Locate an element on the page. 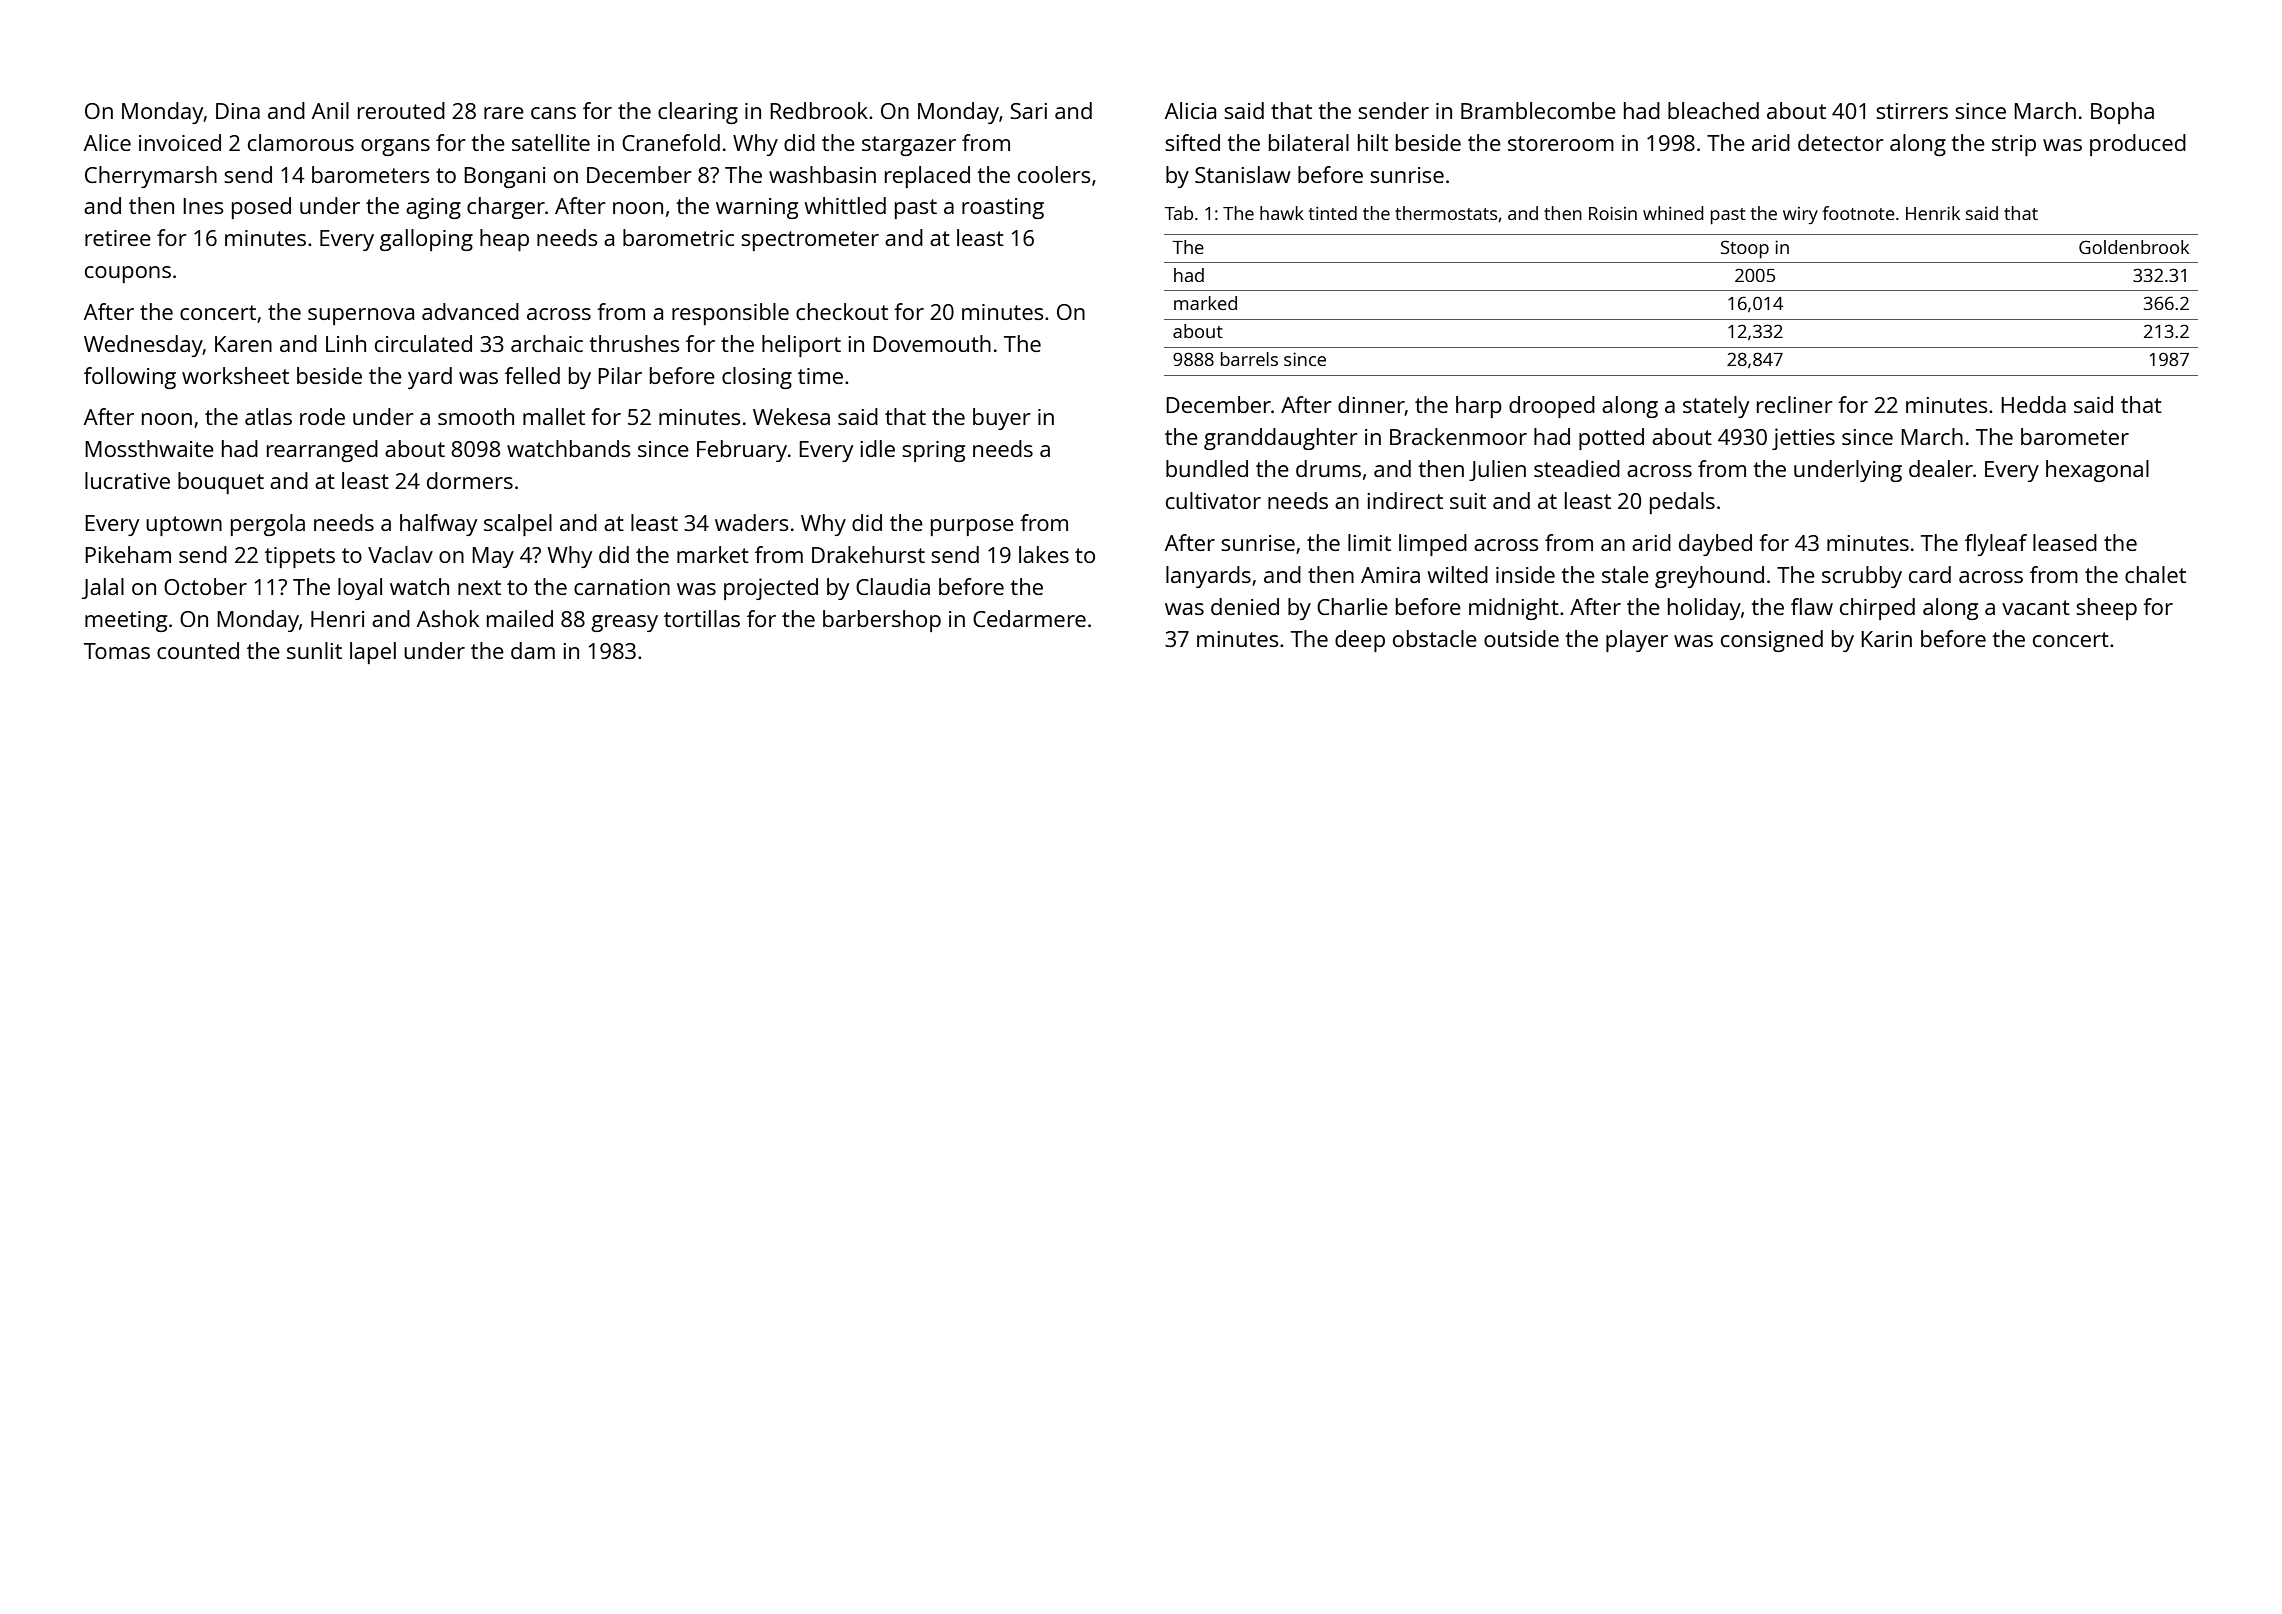 Image resolution: width=2282 pixels, height=1614 pixels. lucrative is located at coordinates (127, 480).
